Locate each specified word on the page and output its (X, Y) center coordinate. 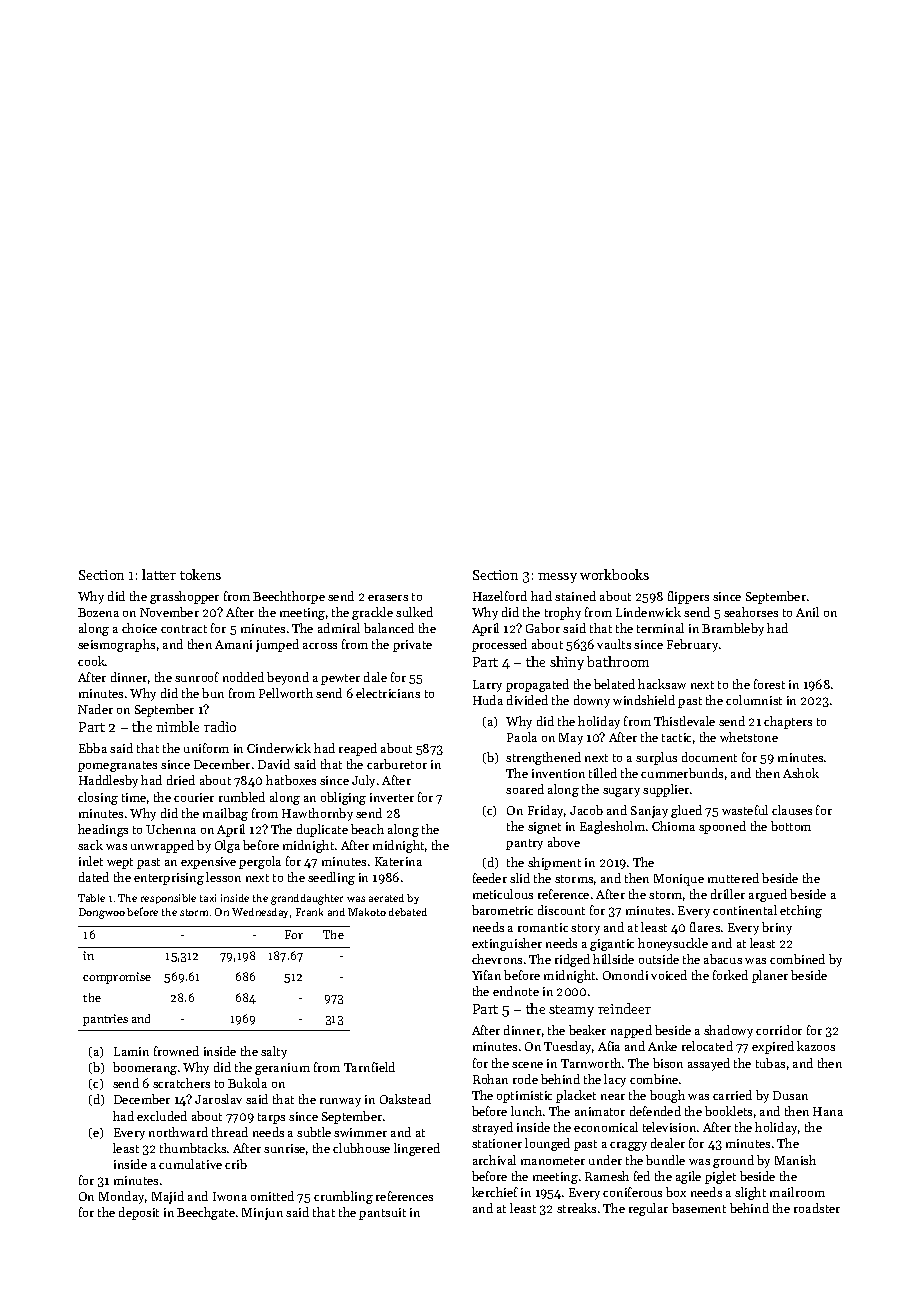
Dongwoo (102, 913)
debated (408, 912)
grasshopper (184, 597)
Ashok (801, 773)
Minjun (262, 1214)
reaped (358, 749)
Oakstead (405, 1099)
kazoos (816, 1046)
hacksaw (662, 684)
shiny (567, 663)
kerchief (495, 1192)
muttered (733, 878)
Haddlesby (108, 781)
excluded (162, 1116)
